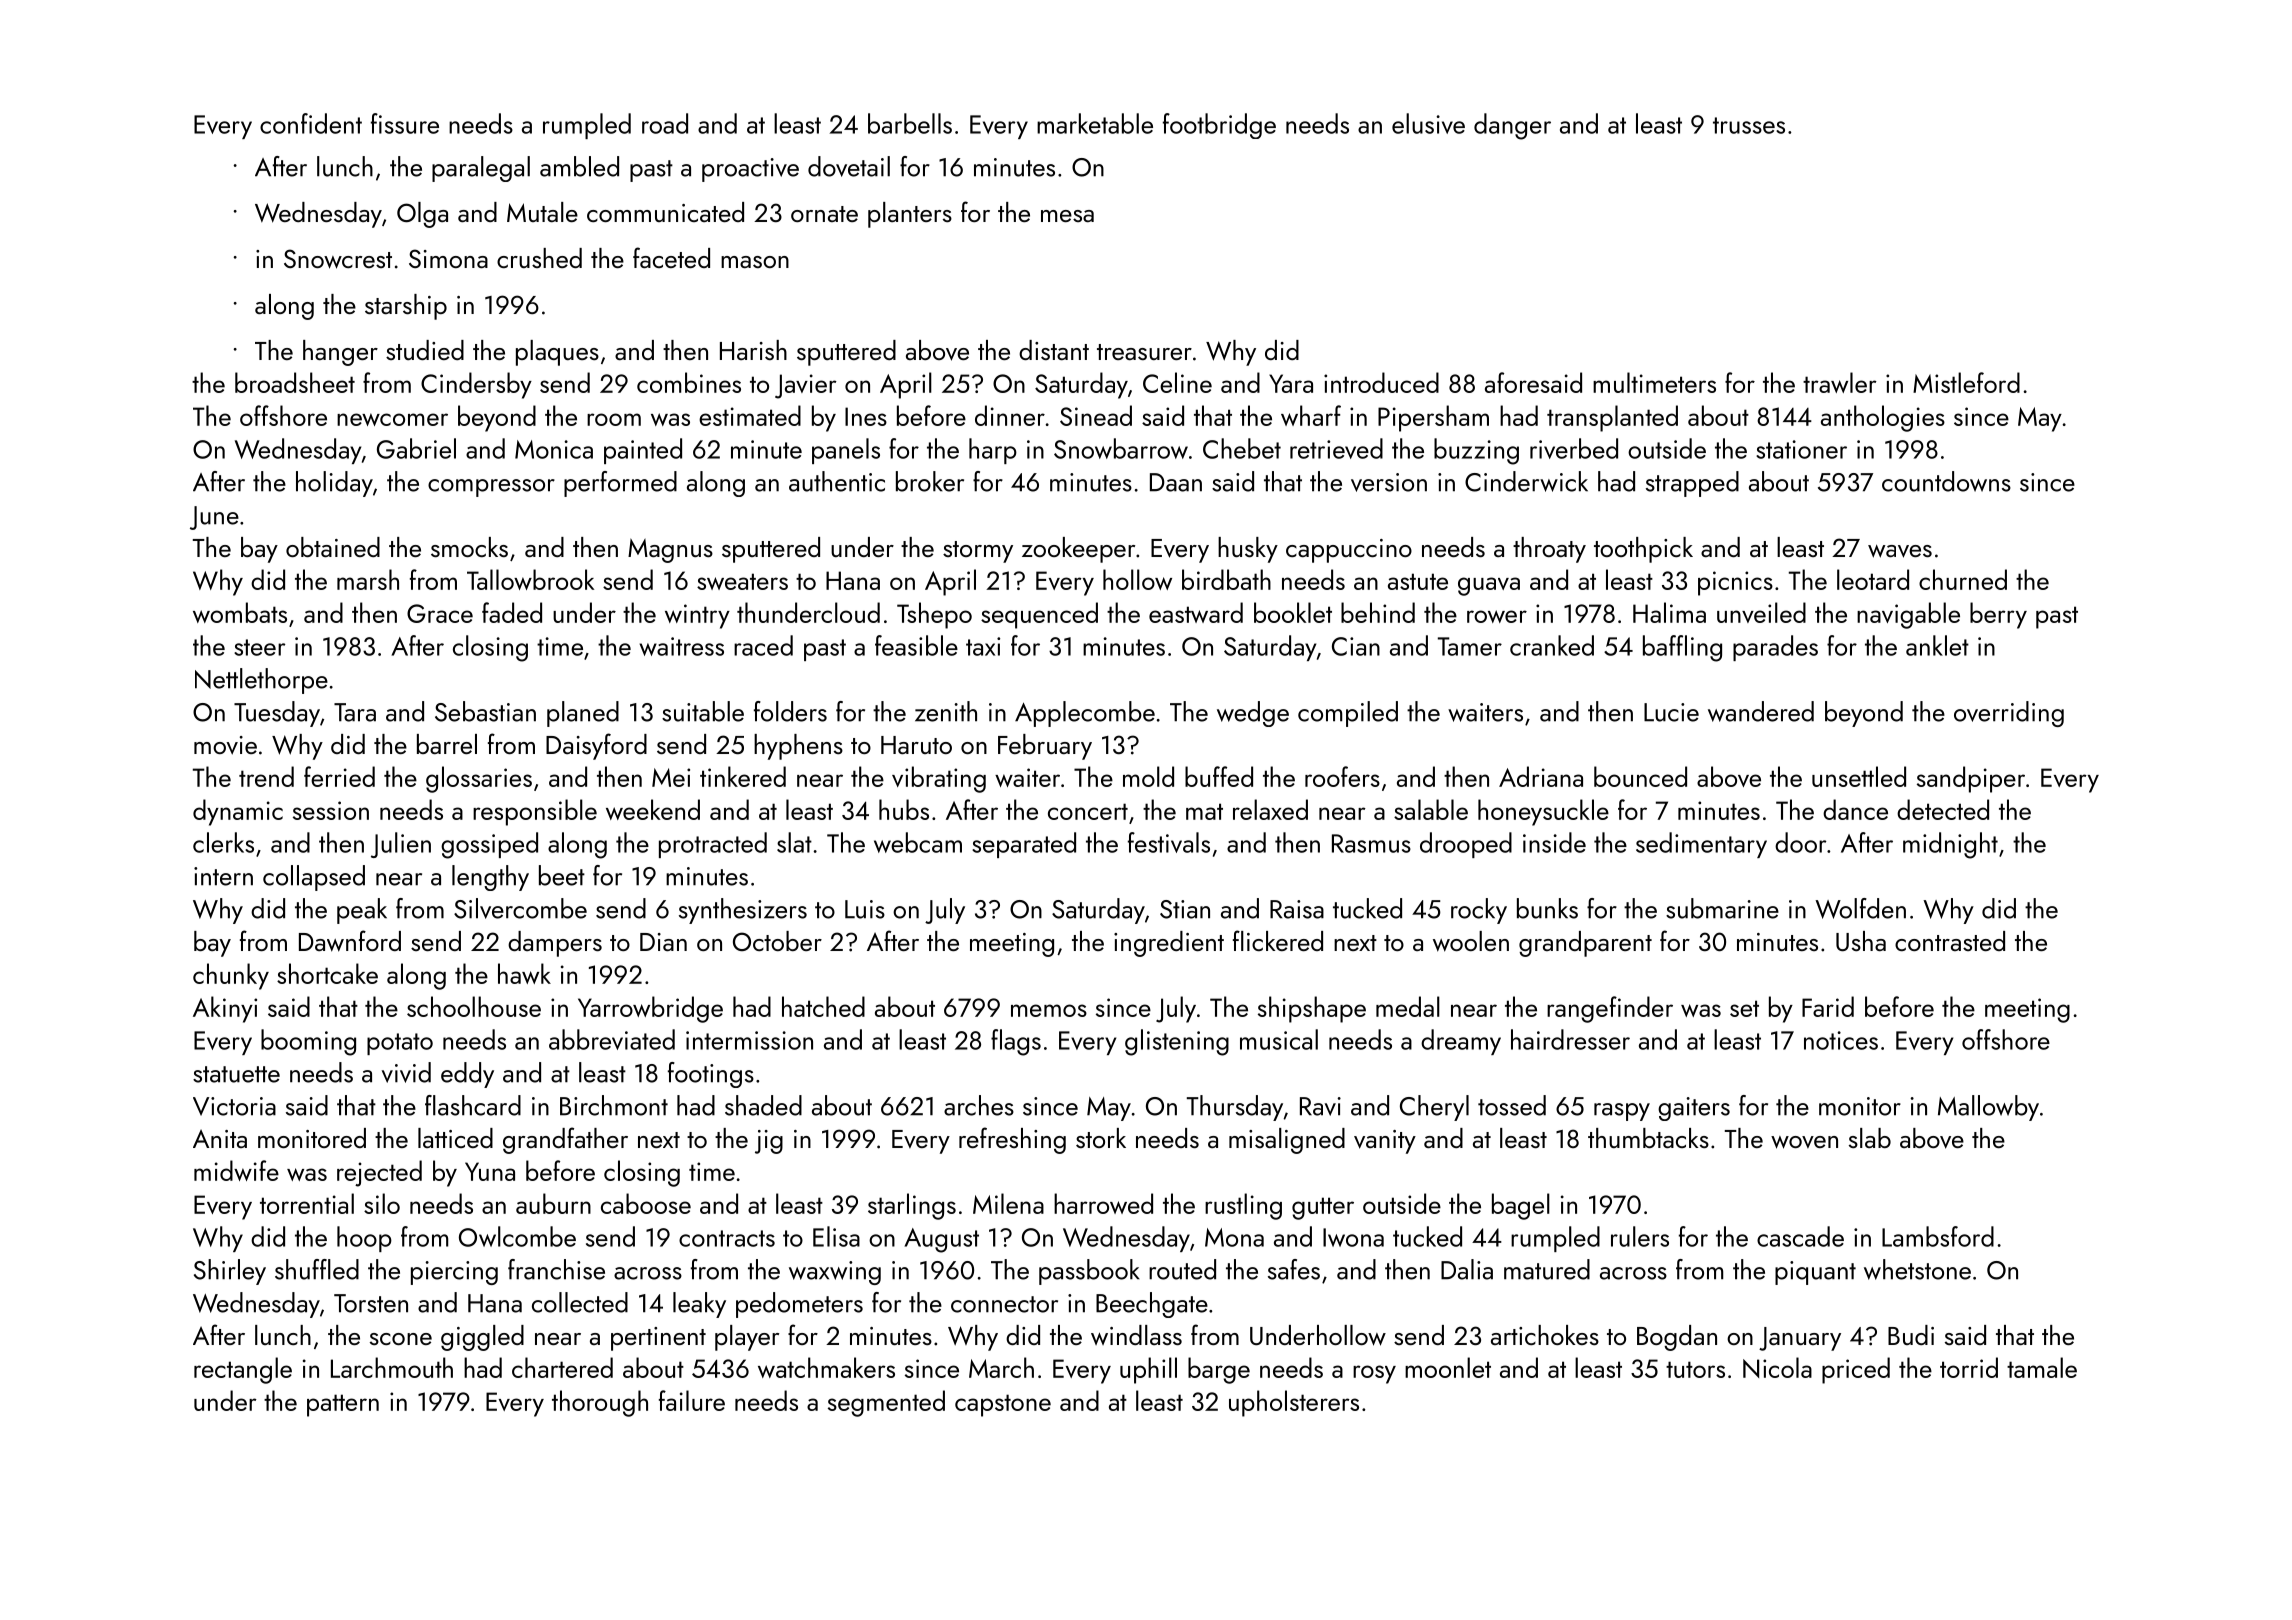  Describe the element at coordinates (1428, 123) in the document. I see `elusive` at that location.
